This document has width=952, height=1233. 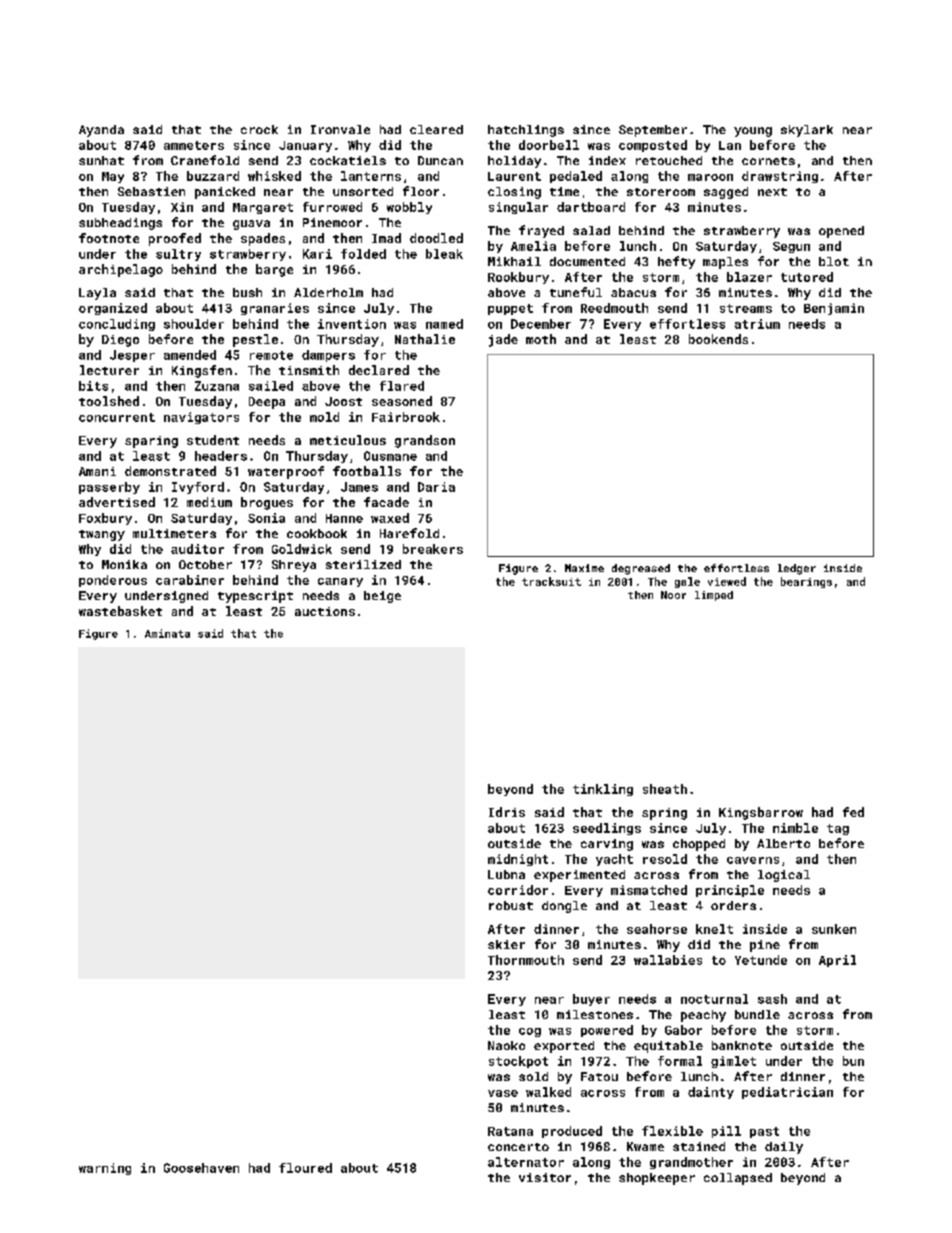 What do you see at coordinates (506, 1045) in the document?
I see `Naoko` at bounding box center [506, 1045].
